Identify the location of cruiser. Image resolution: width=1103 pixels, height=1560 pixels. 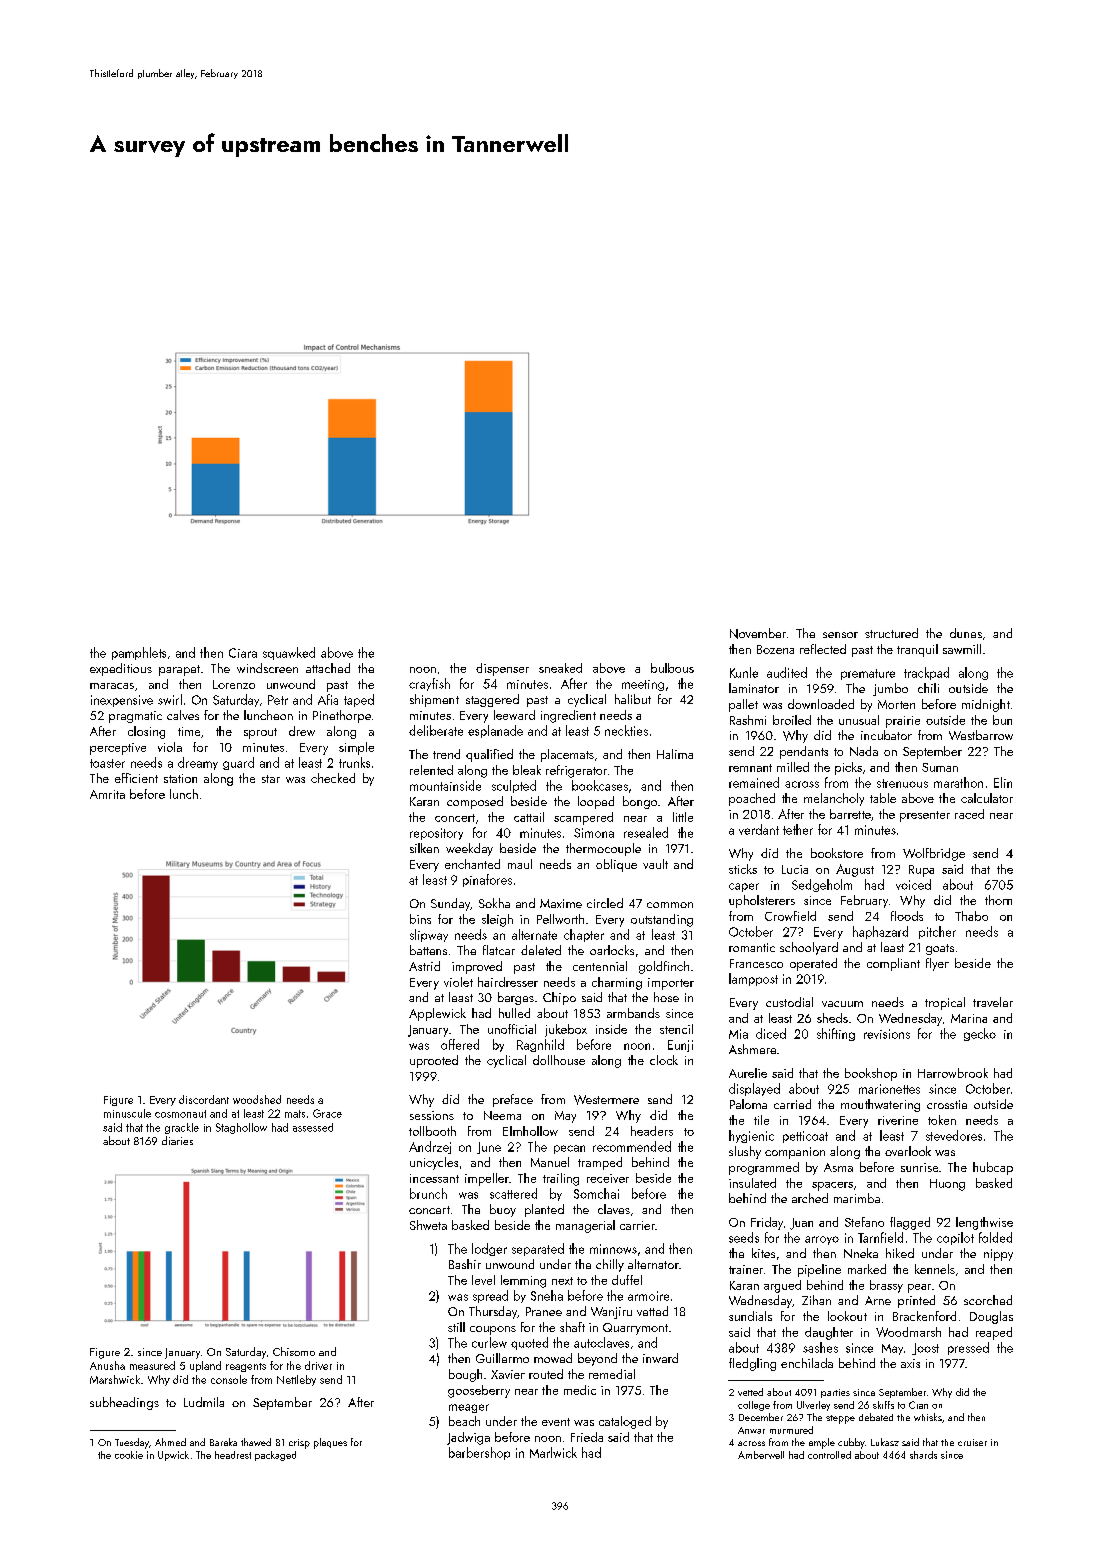
(972, 1442).
